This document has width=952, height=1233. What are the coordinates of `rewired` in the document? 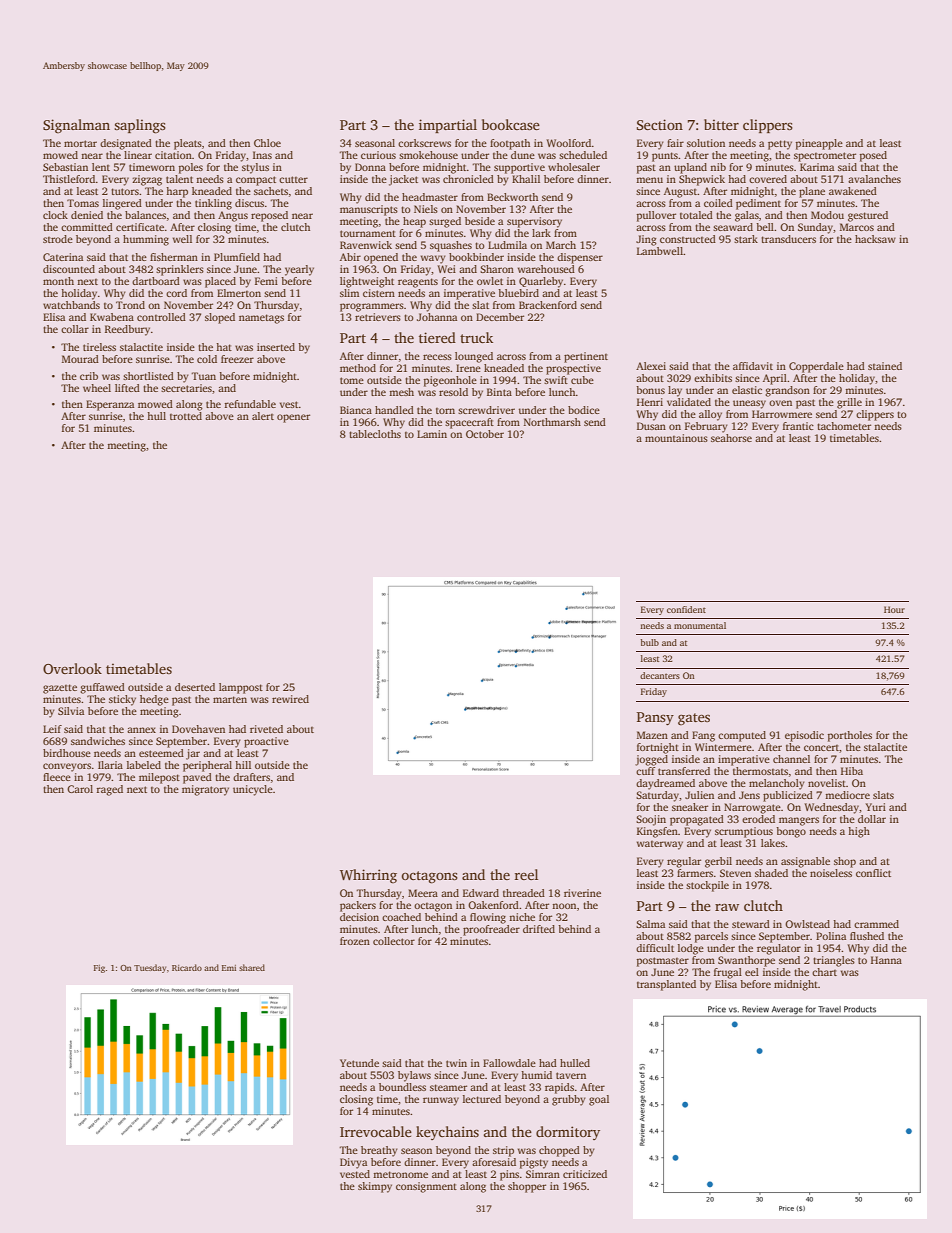 It's located at (290, 699).
